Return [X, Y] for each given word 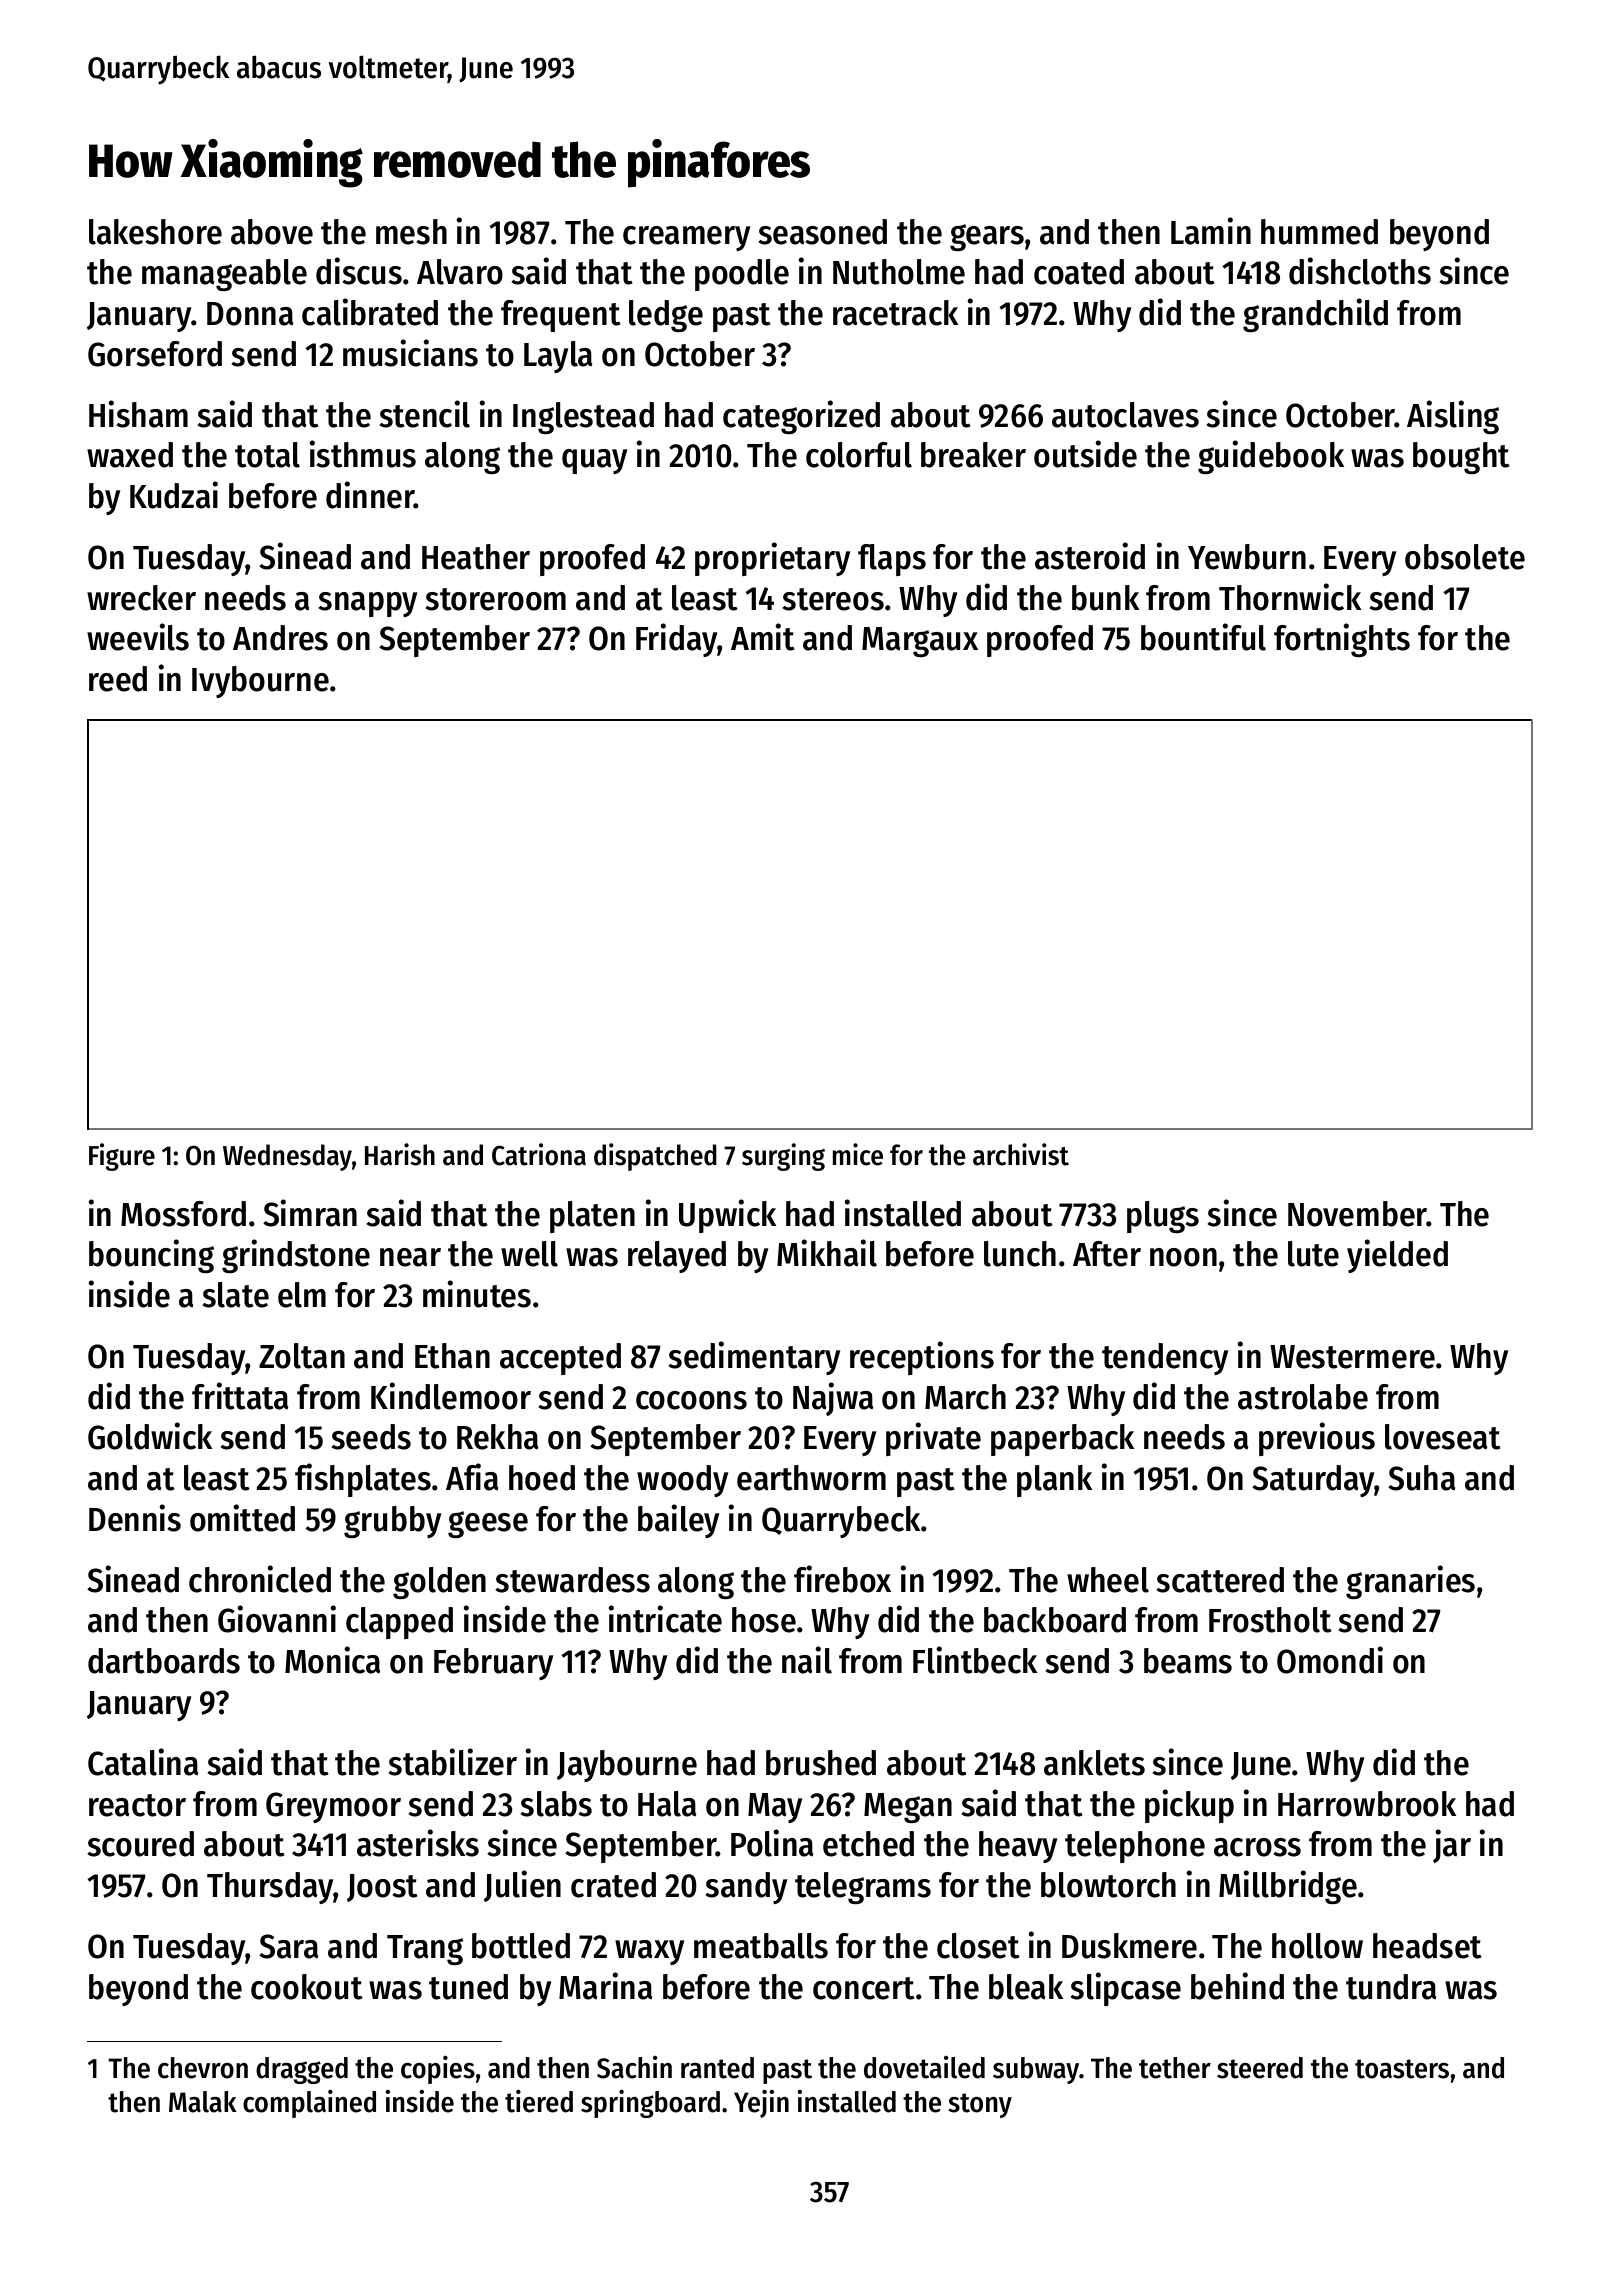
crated [613, 1885]
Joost [382, 1888]
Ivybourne [260, 682]
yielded [1397, 1256]
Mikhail [827, 1253]
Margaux [920, 642]
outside [1085, 454]
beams [1188, 1661]
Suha [1421, 1478]
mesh [411, 232]
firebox [842, 1579]
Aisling [1453, 417]
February [493, 1664]
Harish [400, 1154]
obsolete [1465, 557]
